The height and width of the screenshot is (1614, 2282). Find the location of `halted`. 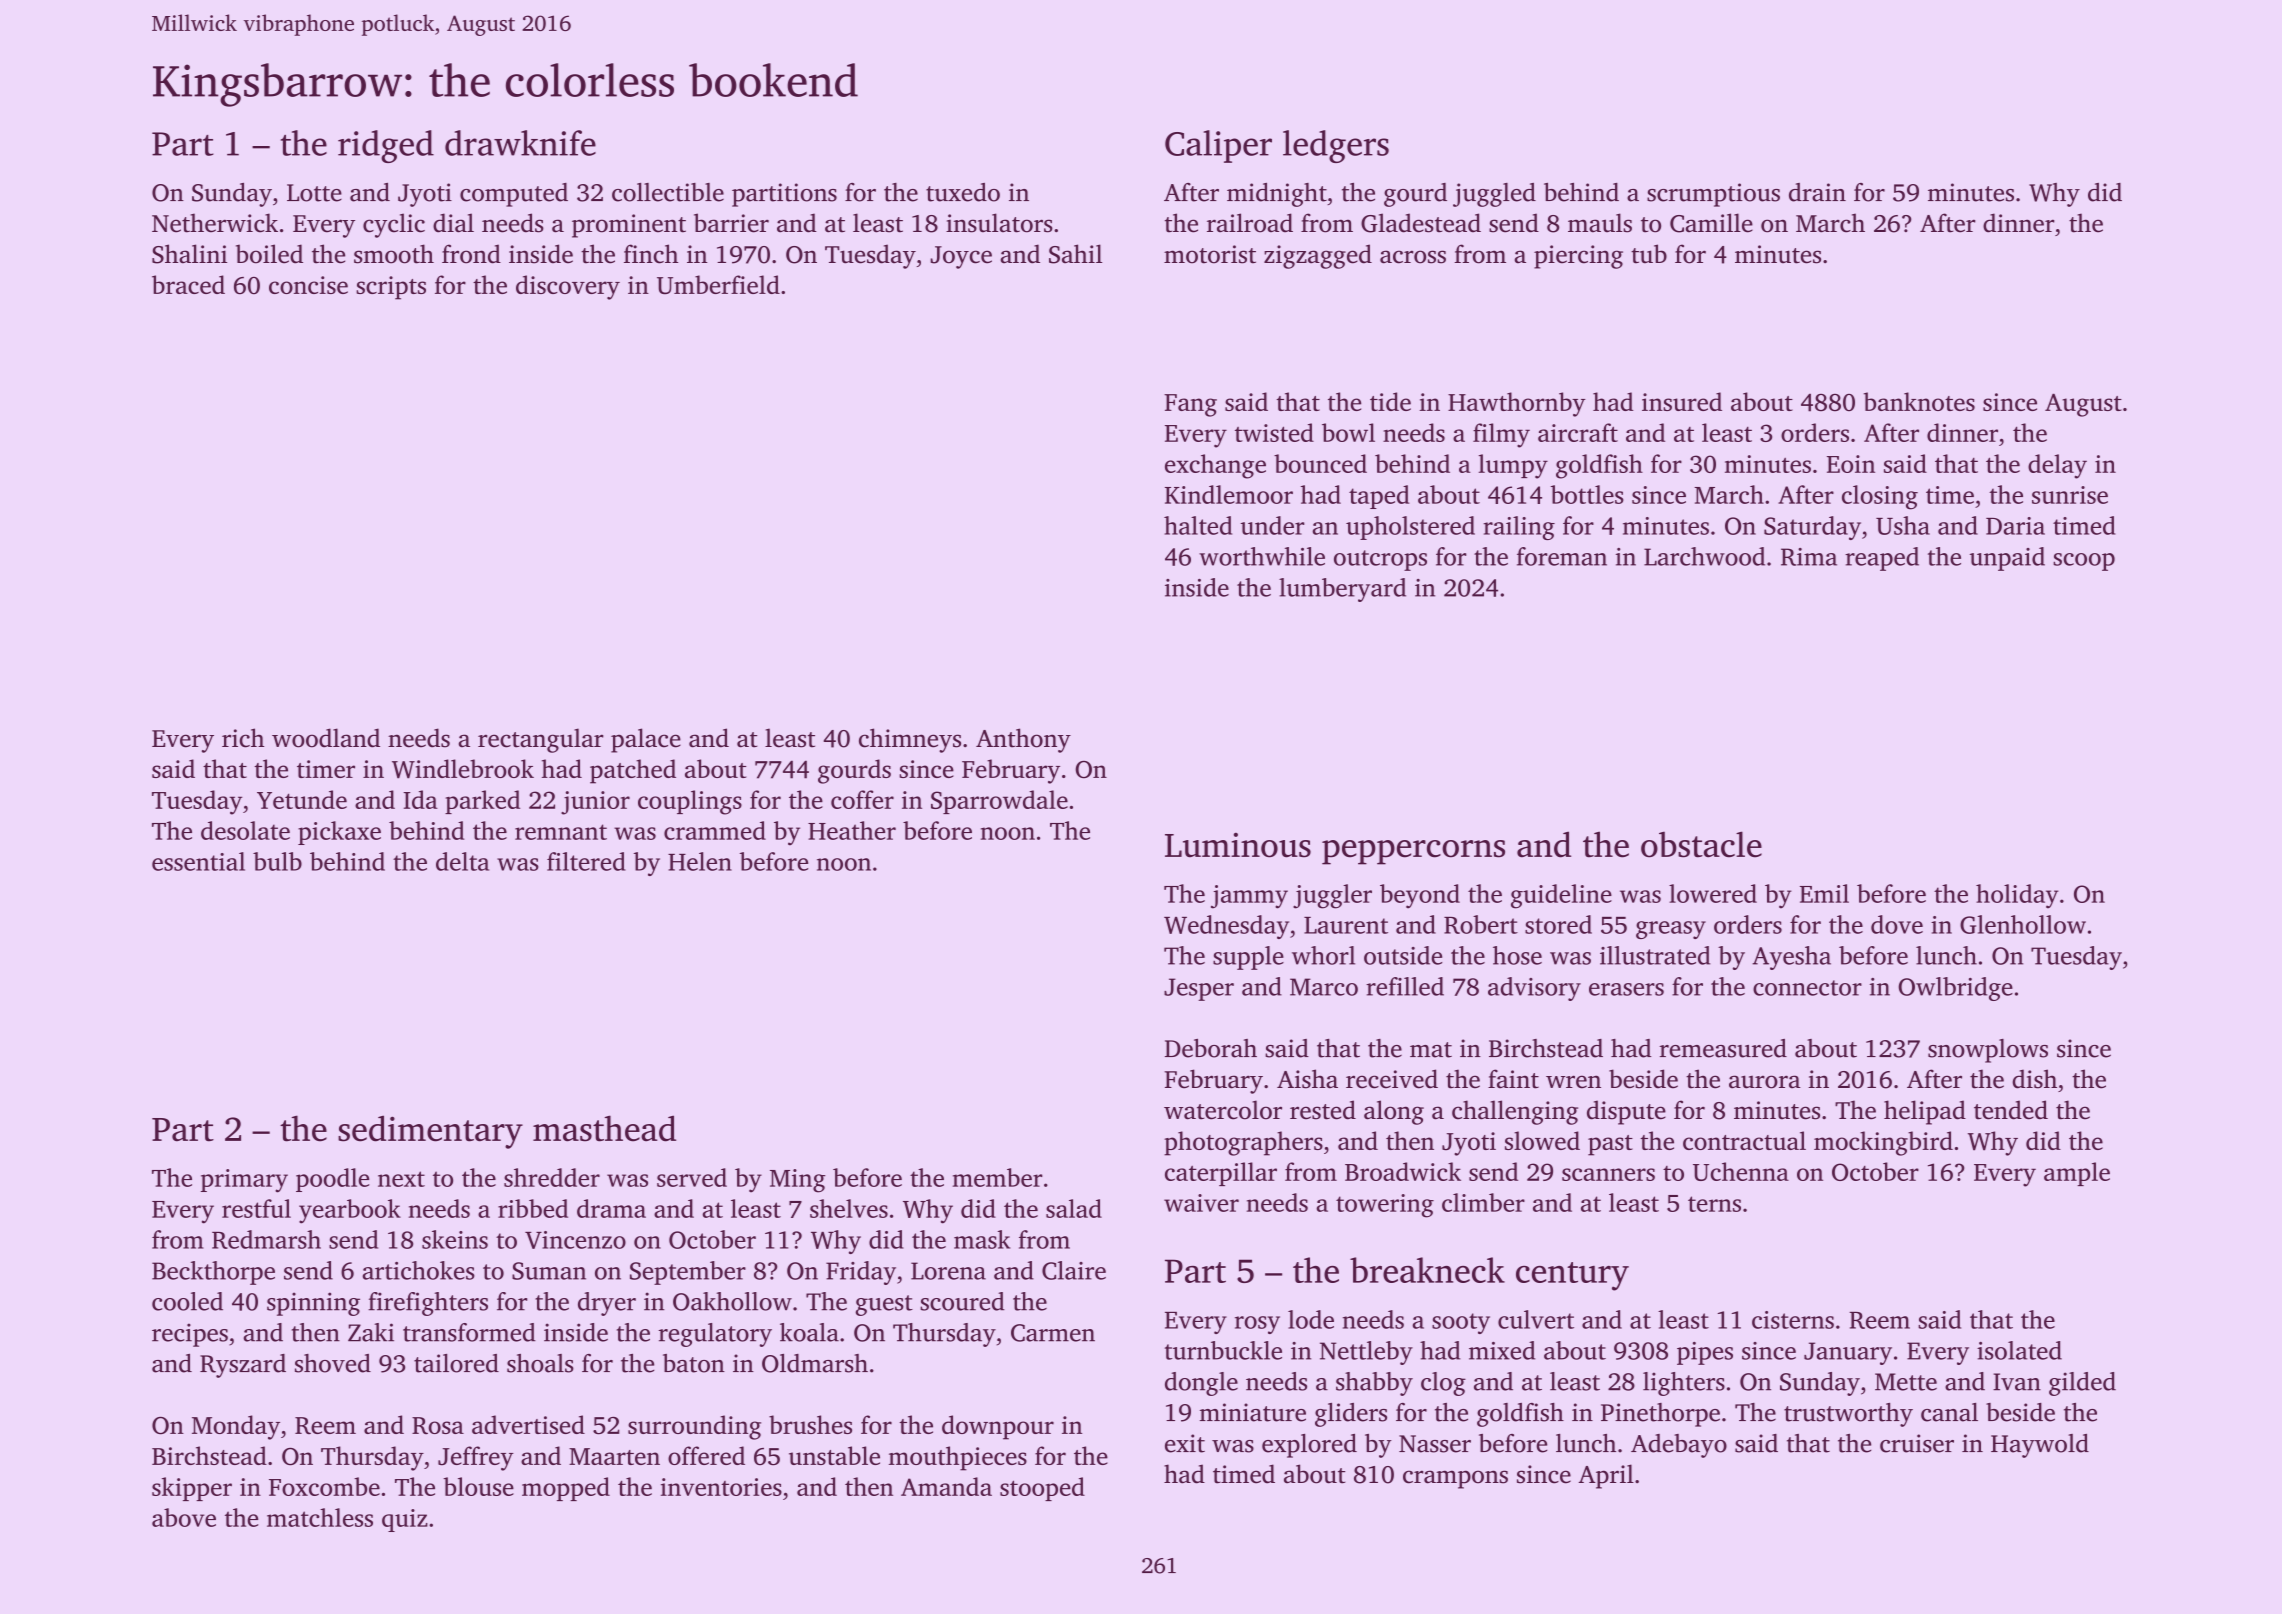

halted is located at coordinates (1198, 525).
